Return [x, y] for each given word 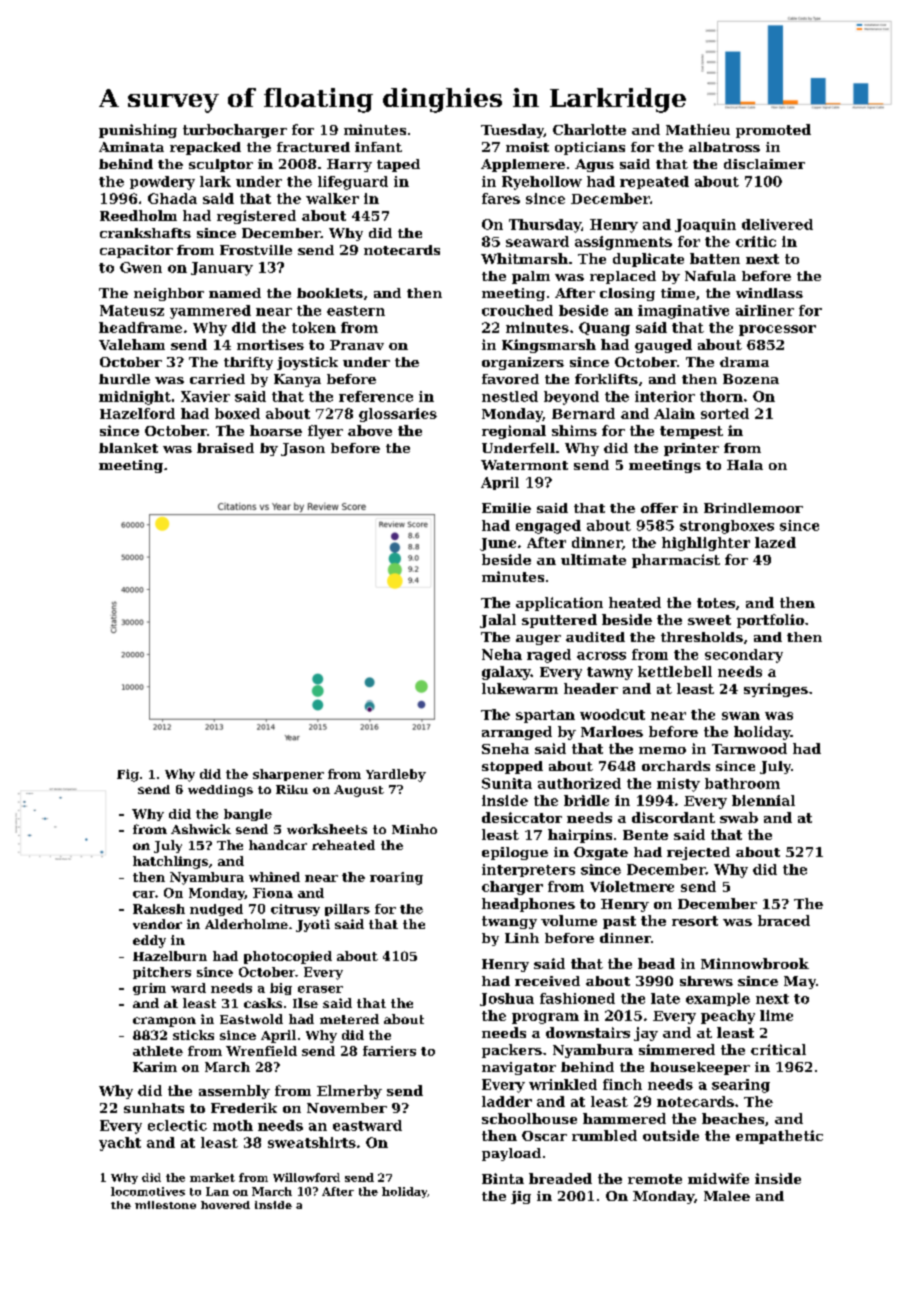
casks [263, 1003]
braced [784, 920]
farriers [389, 1051]
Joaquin [705, 225]
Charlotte [589, 129]
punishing [138, 131]
